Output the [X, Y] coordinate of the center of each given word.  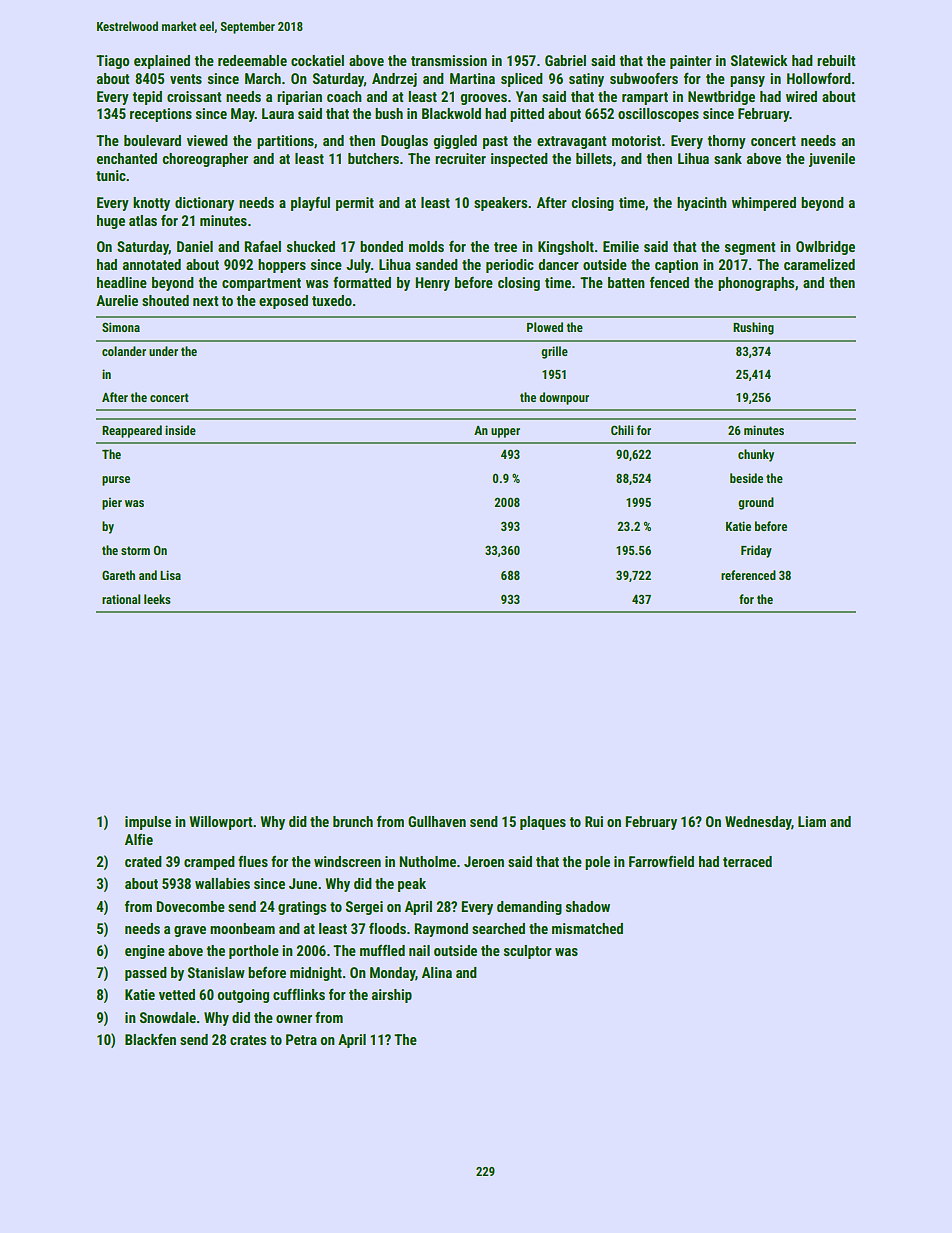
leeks [157, 599]
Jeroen [484, 861]
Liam [812, 821]
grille [554, 352]
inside [180, 430]
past [495, 142]
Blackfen [150, 1039]
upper [505, 433]
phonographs [756, 284]
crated [143, 861]
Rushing [753, 328]
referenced [748, 575]
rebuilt [836, 60]
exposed [283, 302]
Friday [756, 551]
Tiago [112, 62]
